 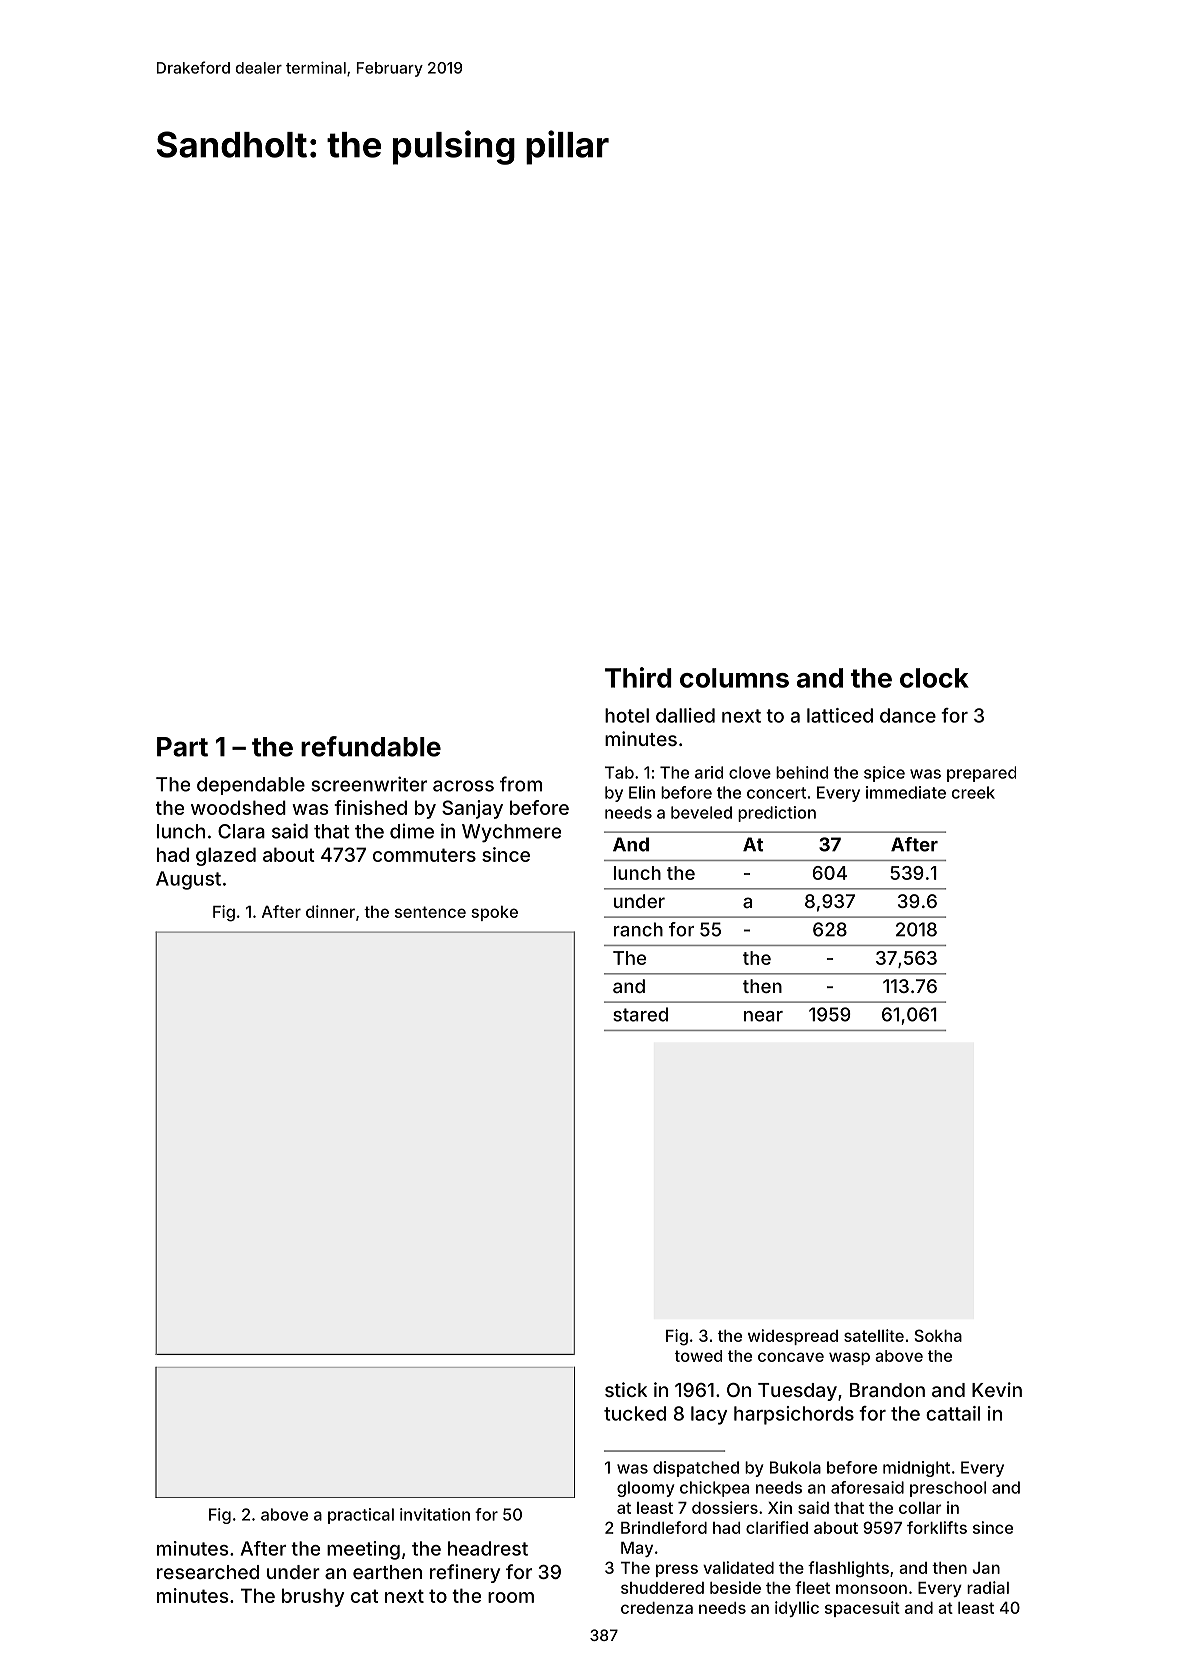 I want to click on practical, so click(x=361, y=1516).
